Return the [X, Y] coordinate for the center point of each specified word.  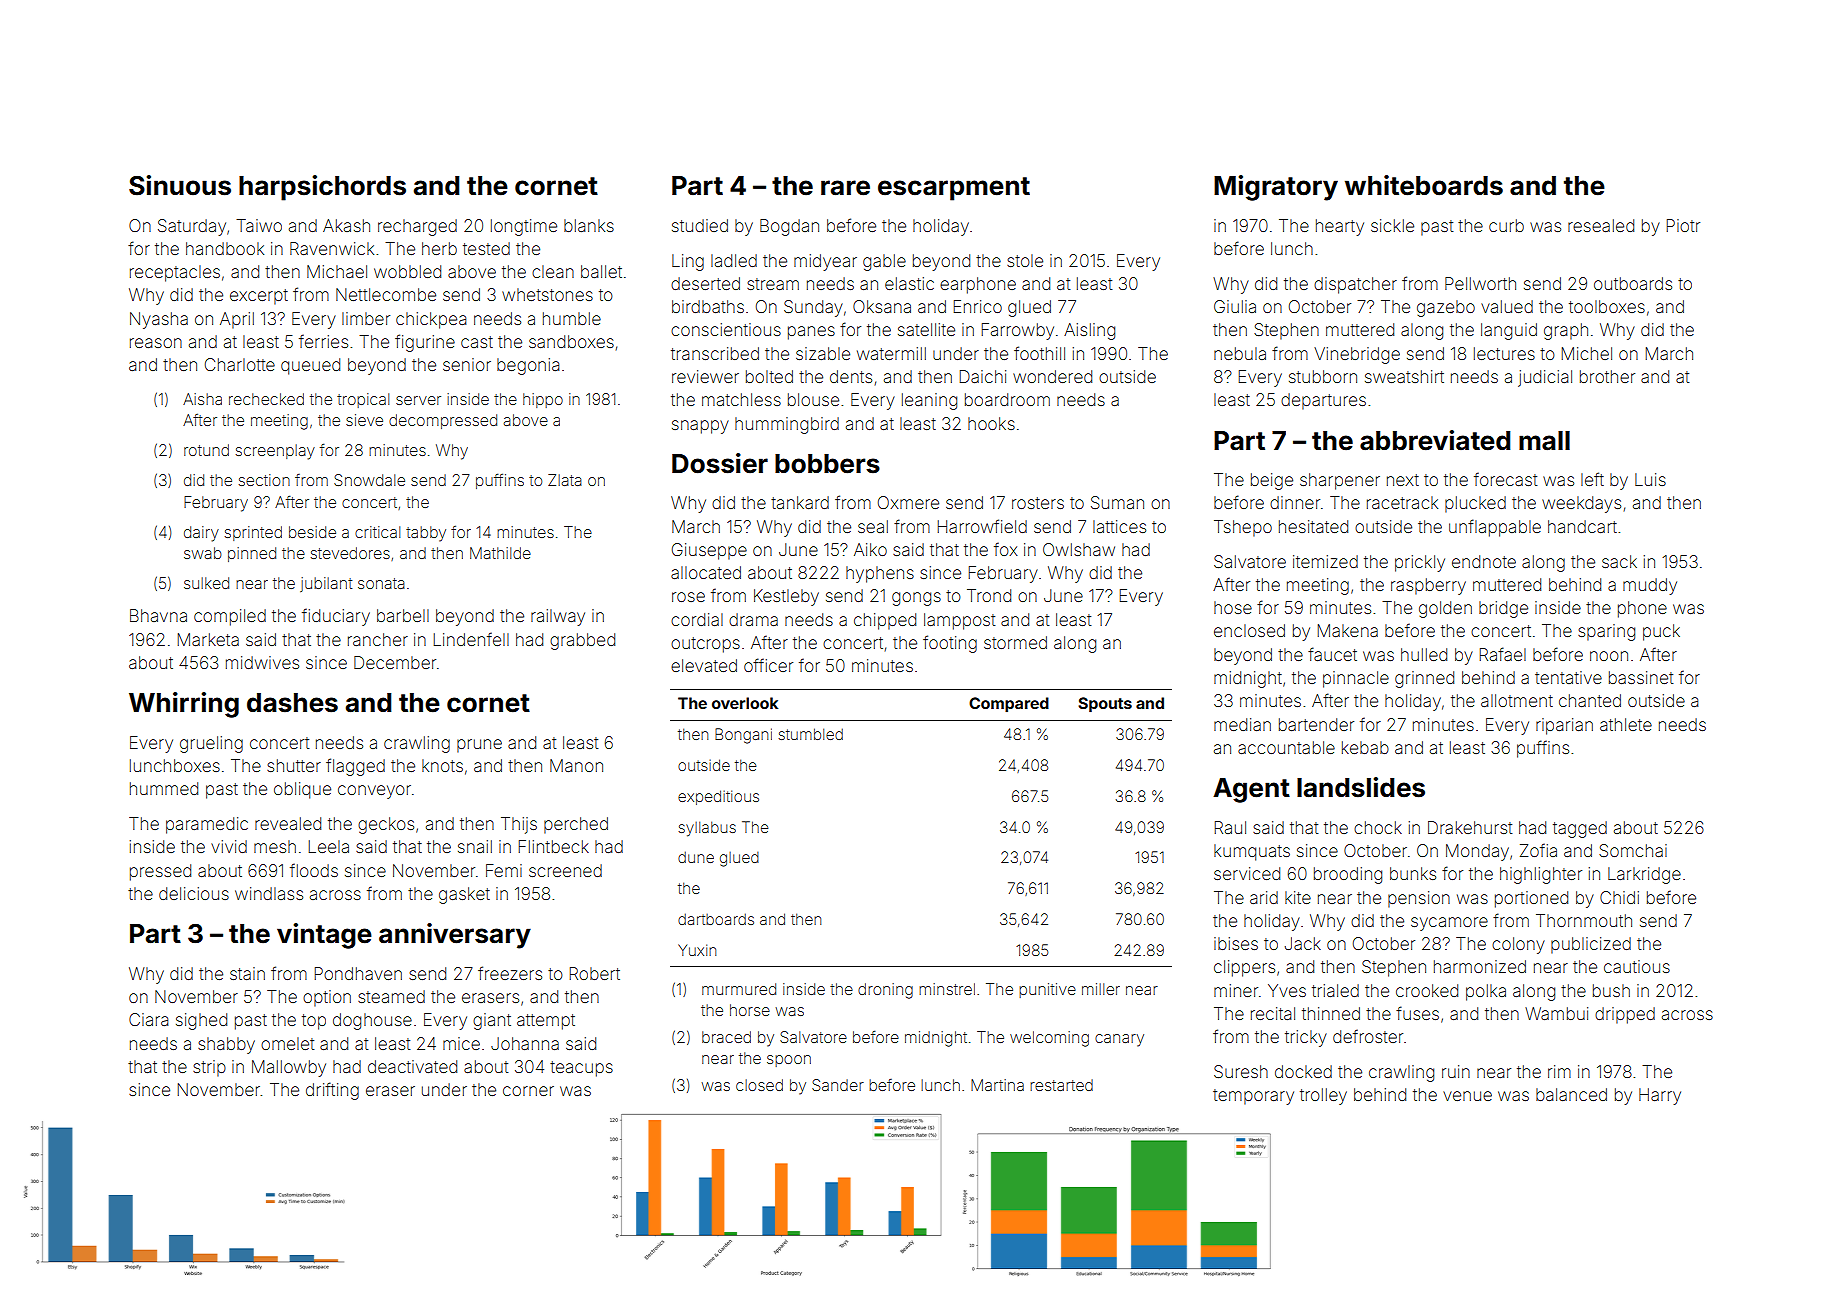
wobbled [407, 271]
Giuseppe [709, 551]
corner [528, 1091]
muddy [1650, 586]
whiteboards [1424, 185]
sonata [381, 583]
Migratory [1276, 188]
